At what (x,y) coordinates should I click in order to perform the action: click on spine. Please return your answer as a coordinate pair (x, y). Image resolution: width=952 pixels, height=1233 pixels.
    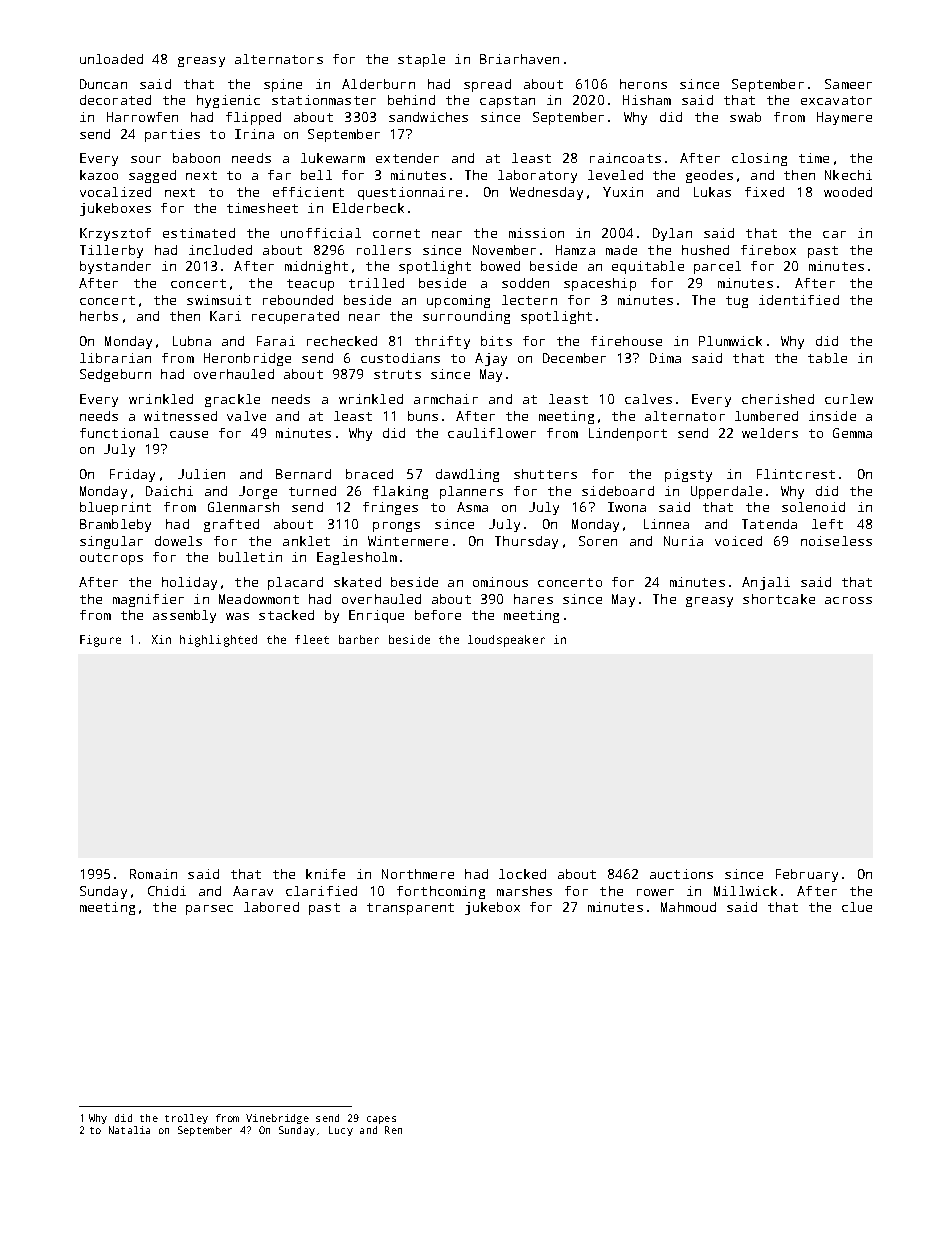
    Looking at the image, I should click on (283, 85).
